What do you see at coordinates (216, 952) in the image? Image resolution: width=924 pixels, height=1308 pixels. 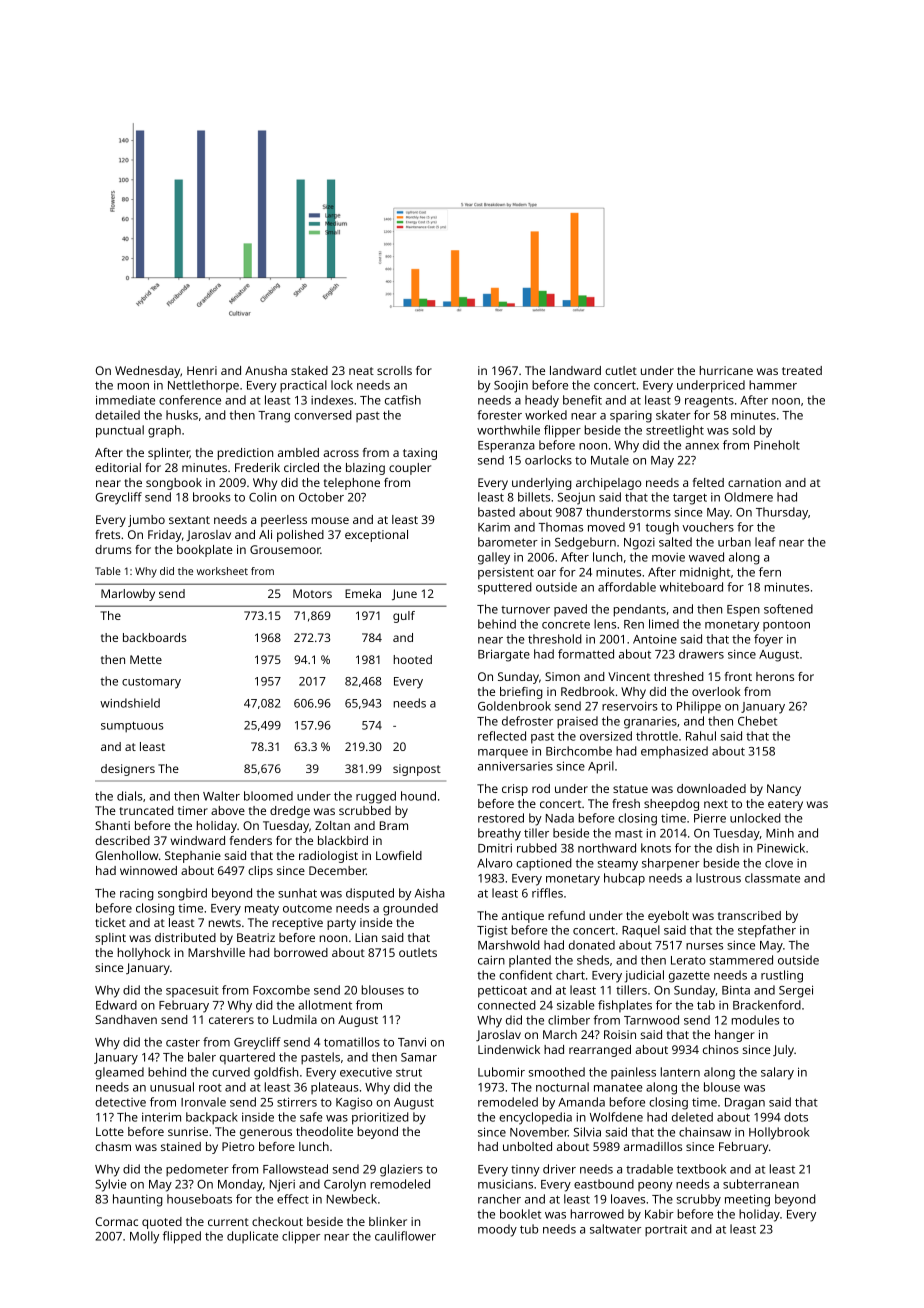 I see `Marshville` at bounding box center [216, 952].
